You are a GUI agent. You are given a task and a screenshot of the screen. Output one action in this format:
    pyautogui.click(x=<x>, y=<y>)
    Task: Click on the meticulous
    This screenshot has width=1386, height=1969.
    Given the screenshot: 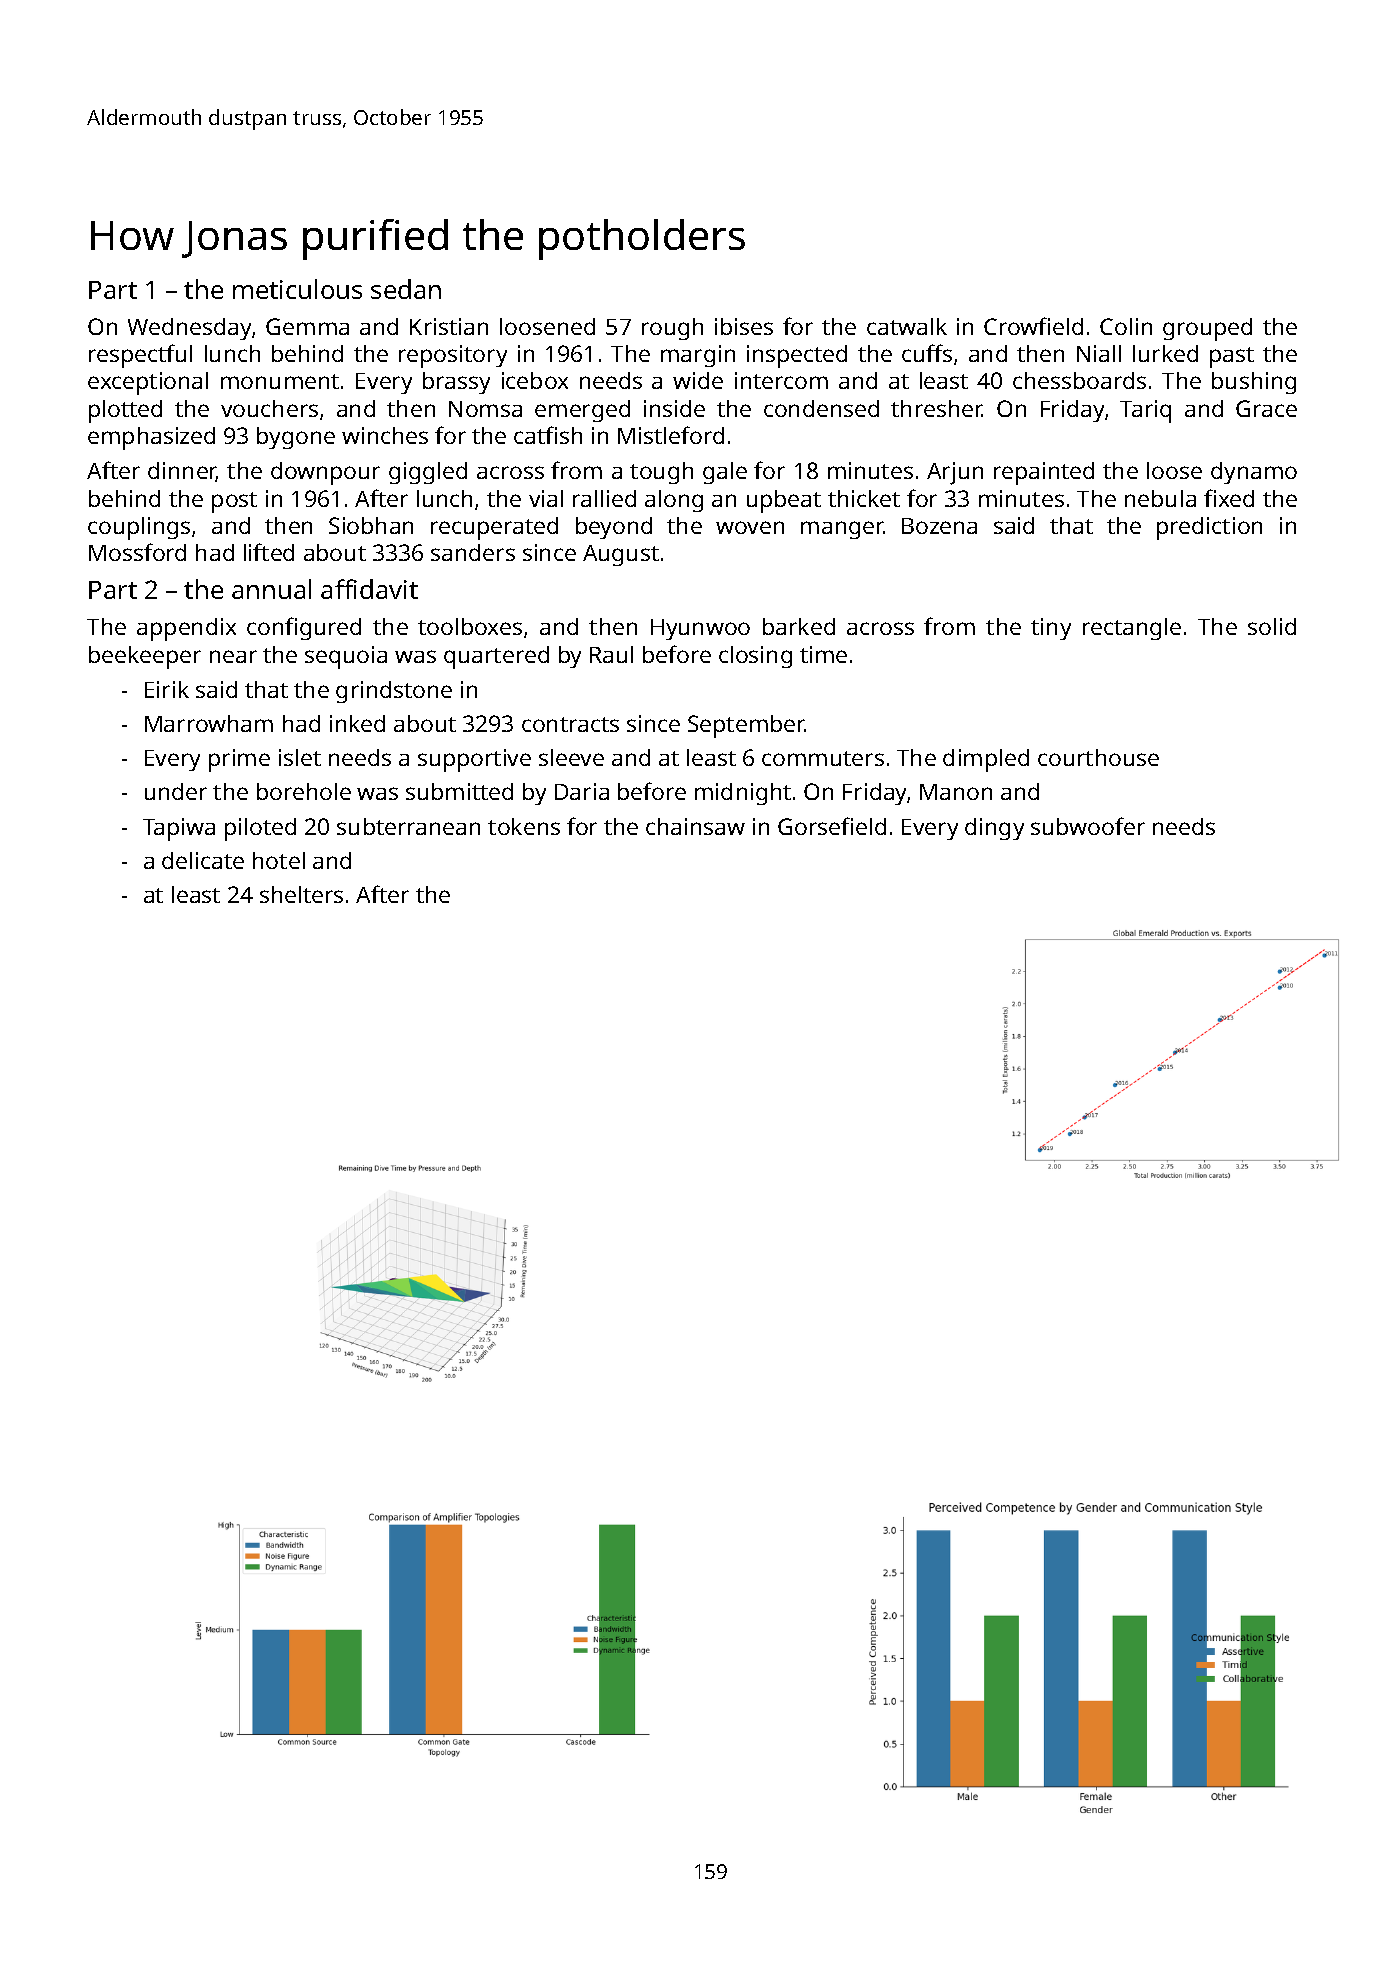 What is the action you would take?
    pyautogui.click(x=297, y=289)
